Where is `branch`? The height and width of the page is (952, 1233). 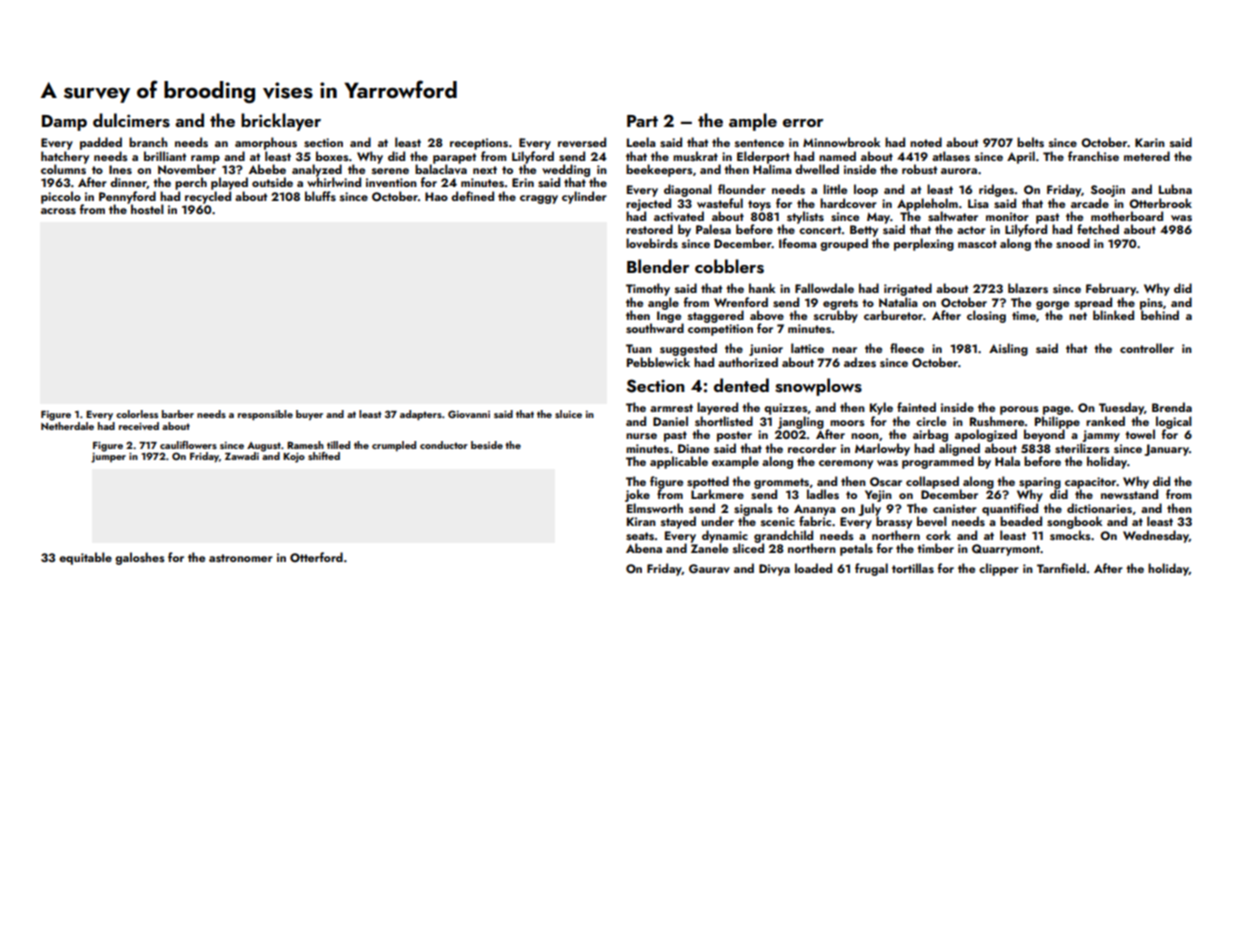
branch is located at coordinates (148, 142).
